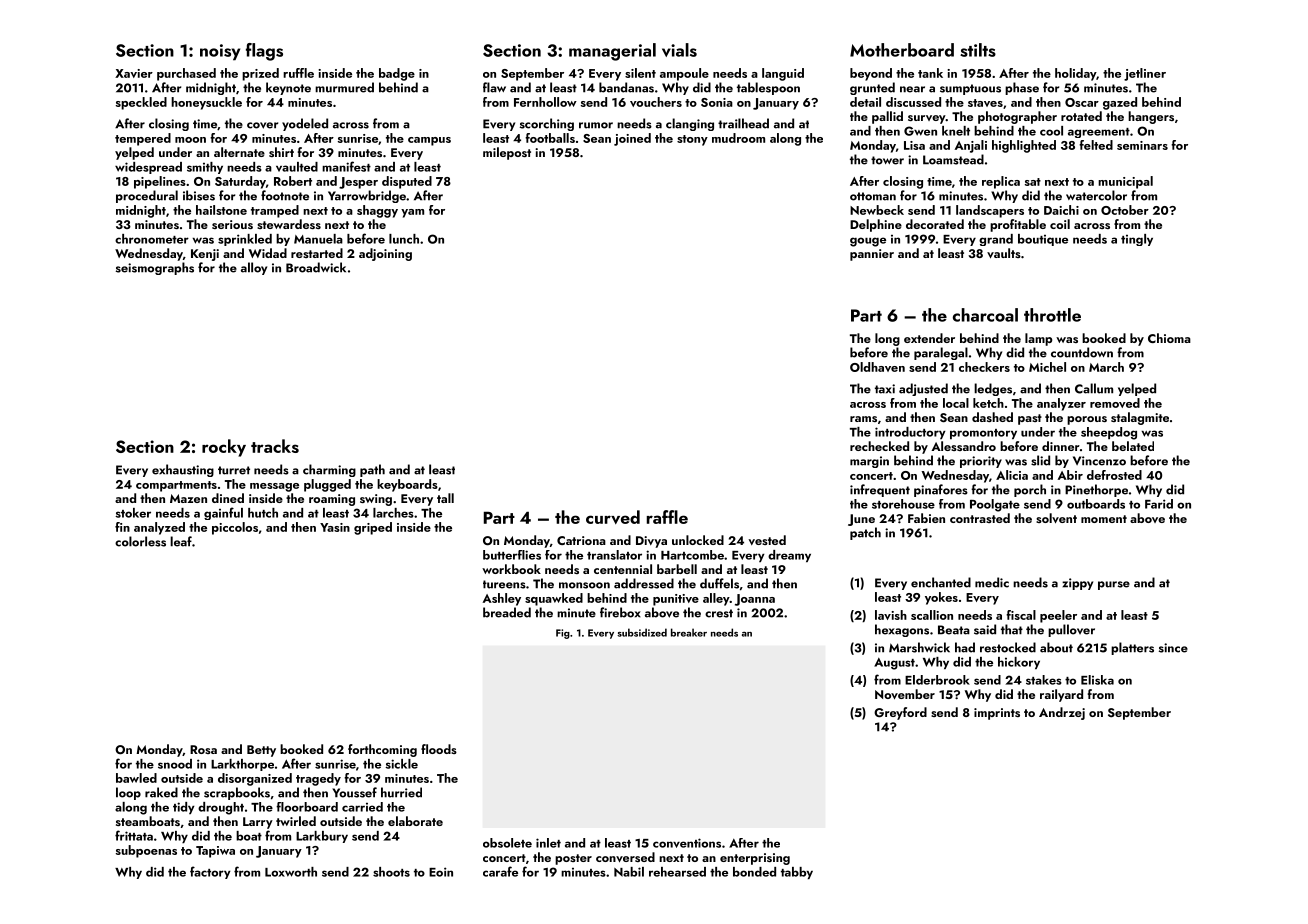 The height and width of the image is (924, 1308). Describe the element at coordinates (291, 872) in the image. I see `Loxworth` at that location.
